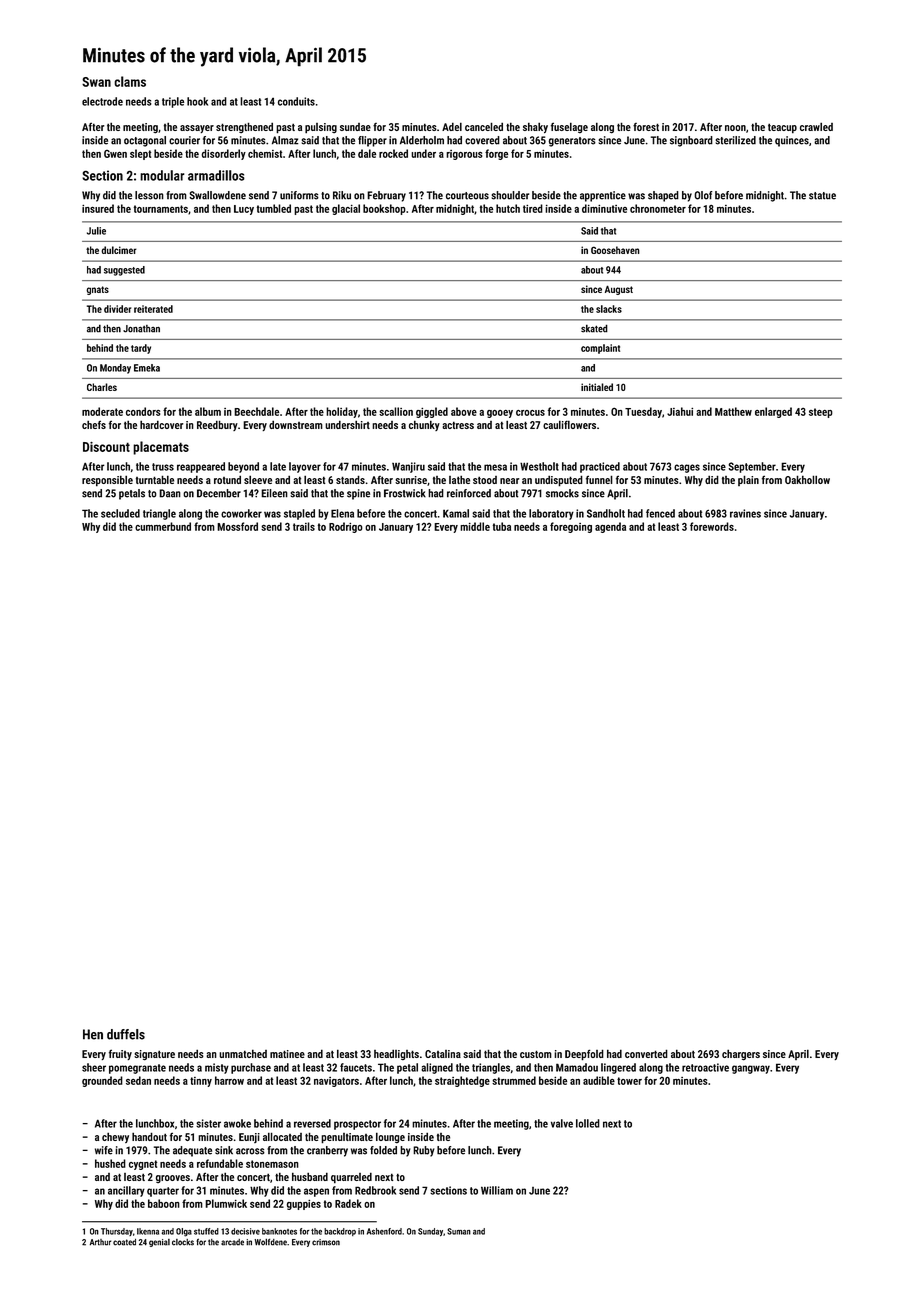  I want to click on duffels, so click(126, 1034).
